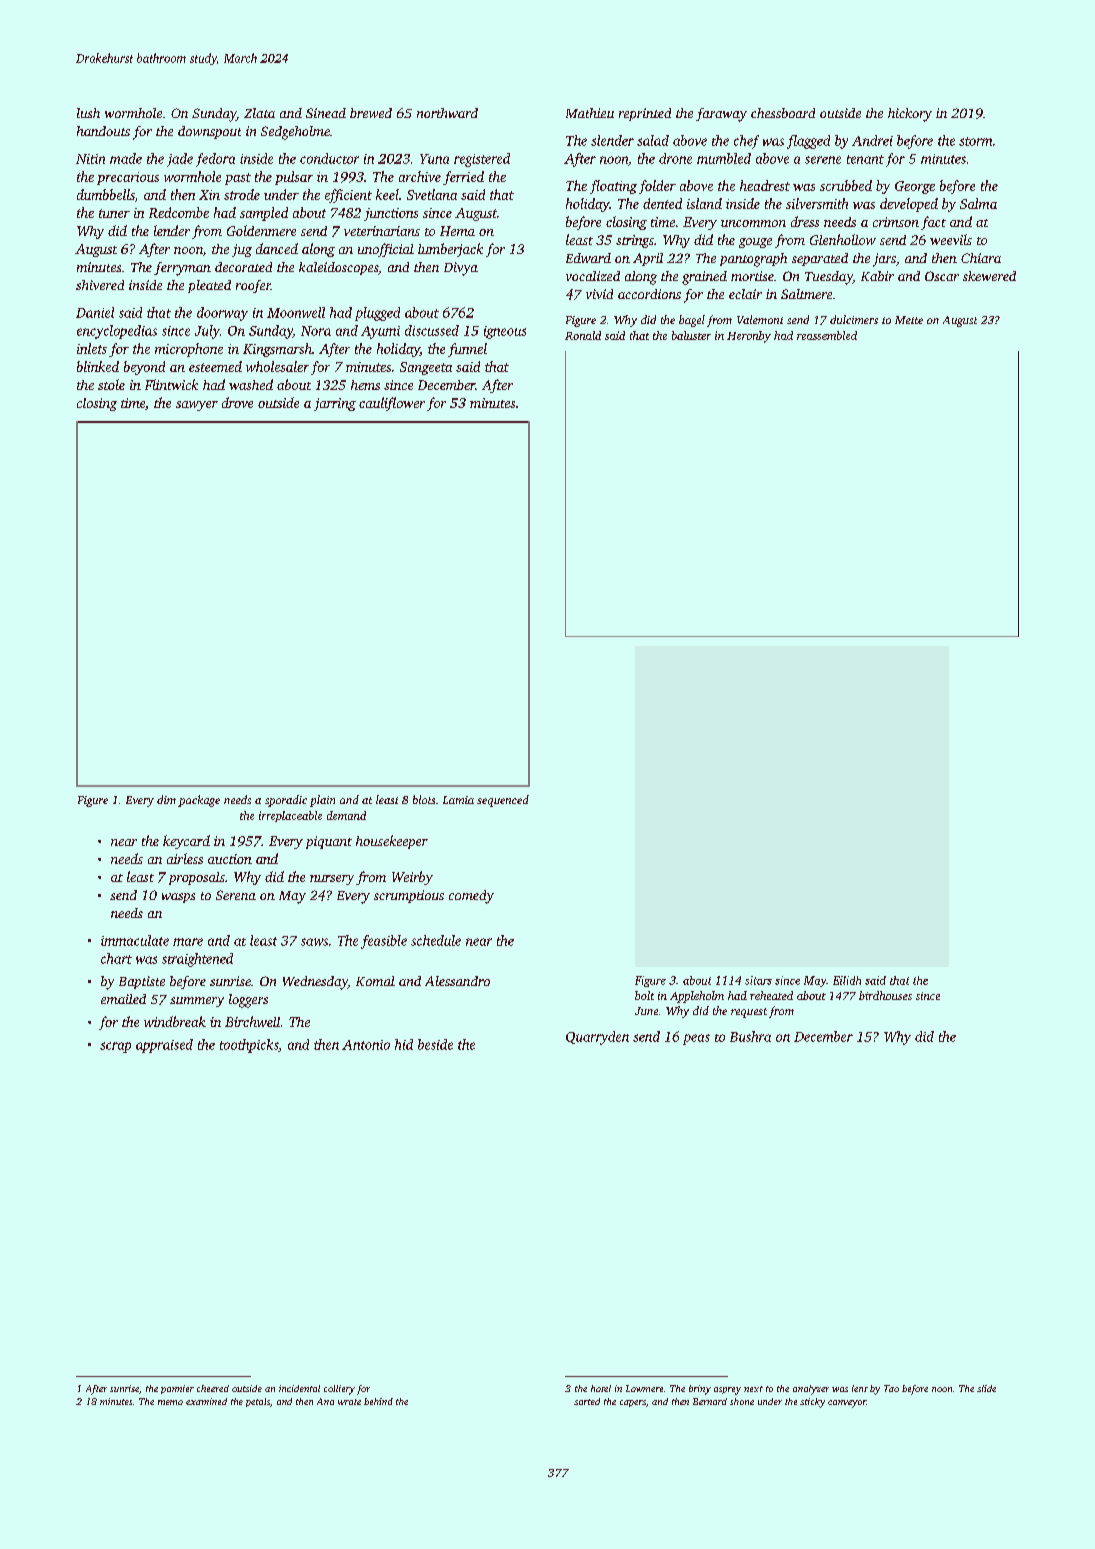 This screenshot has height=1549, width=1095. Describe the element at coordinates (601, 1388) in the screenshot. I see `hotel` at that location.
